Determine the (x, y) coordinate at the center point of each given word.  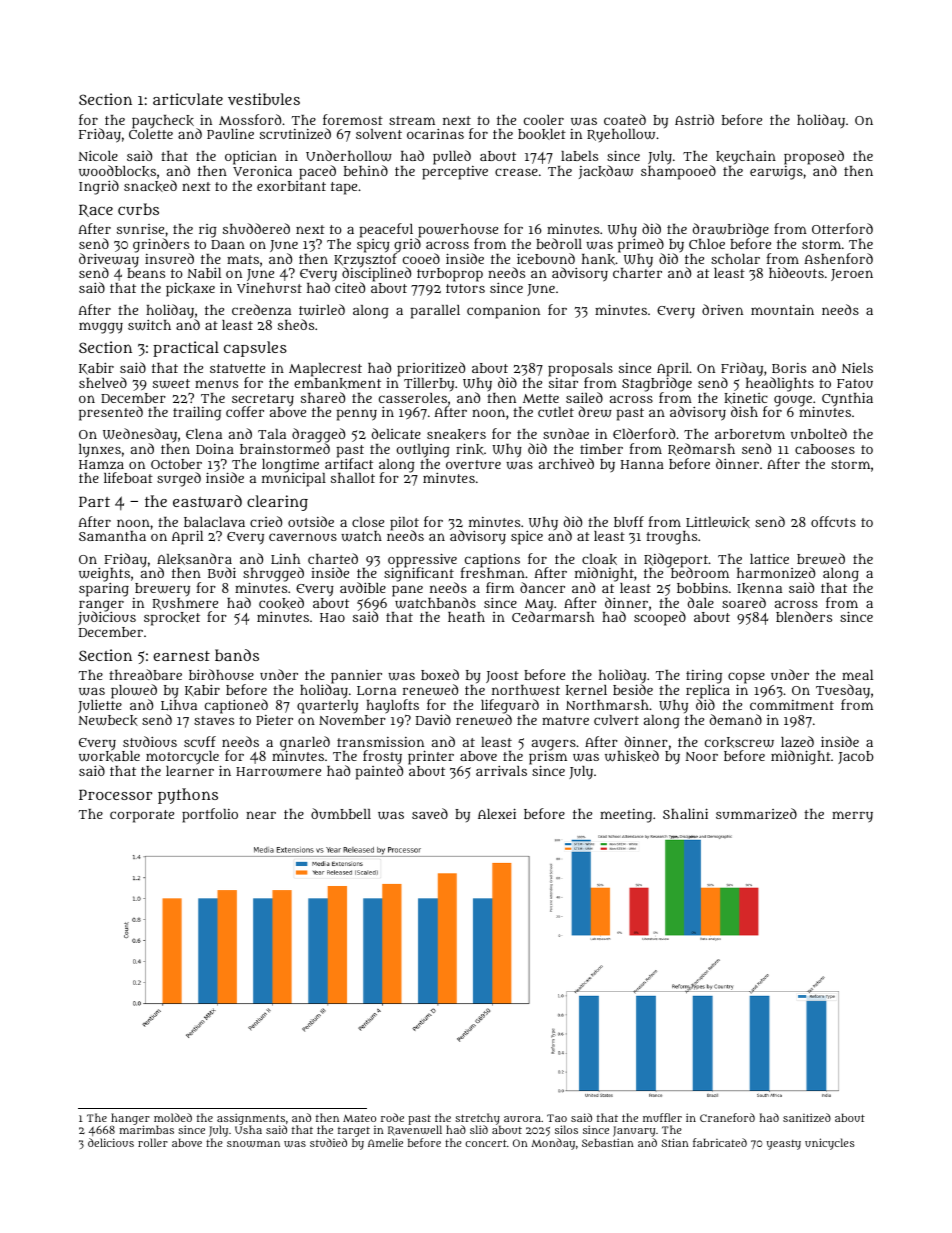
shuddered (256, 228)
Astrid (694, 119)
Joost (502, 677)
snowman (253, 1144)
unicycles (830, 1144)
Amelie (385, 1142)
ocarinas (435, 133)
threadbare (145, 674)
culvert (616, 720)
